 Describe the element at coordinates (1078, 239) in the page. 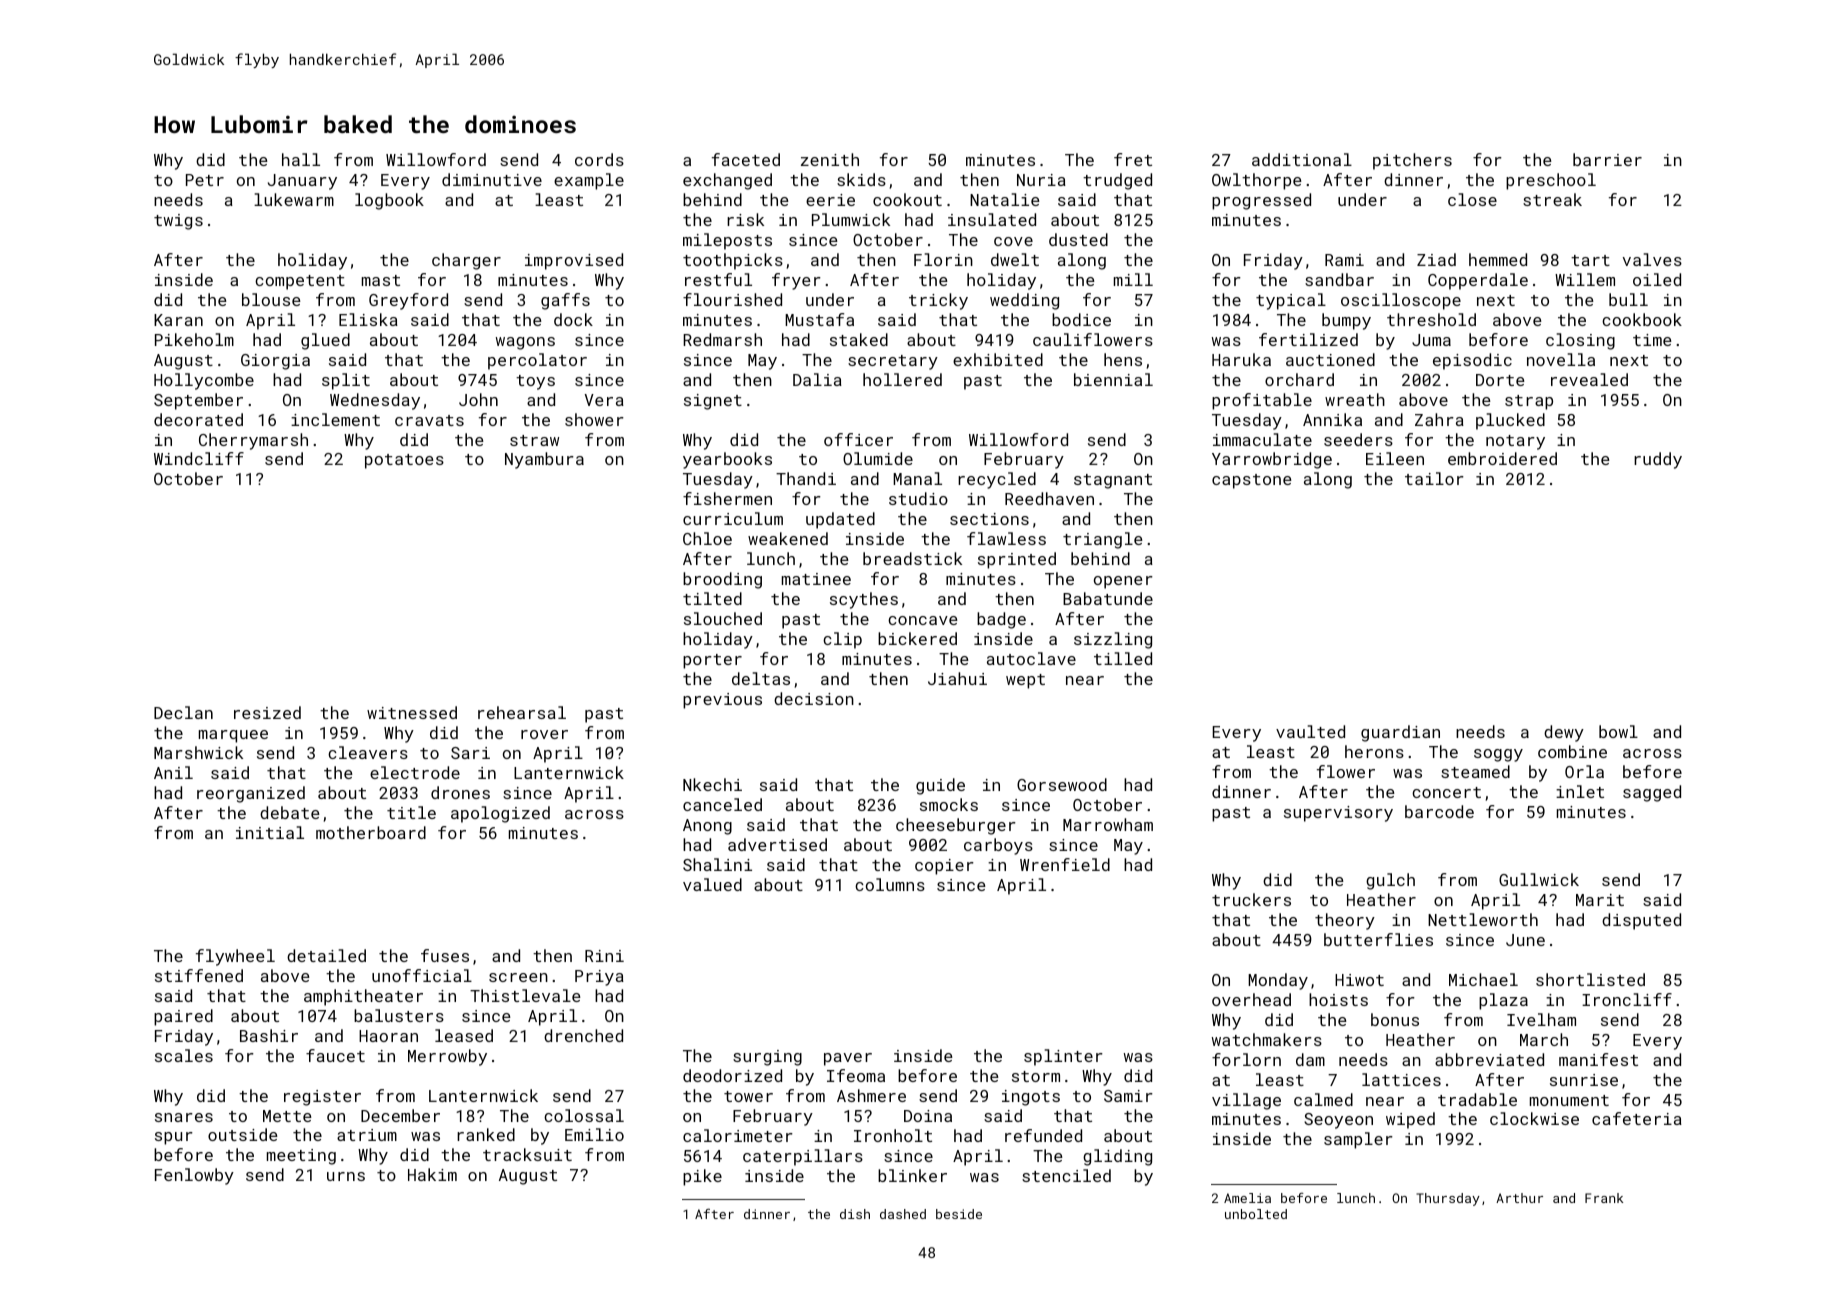

I see `dusted` at that location.
